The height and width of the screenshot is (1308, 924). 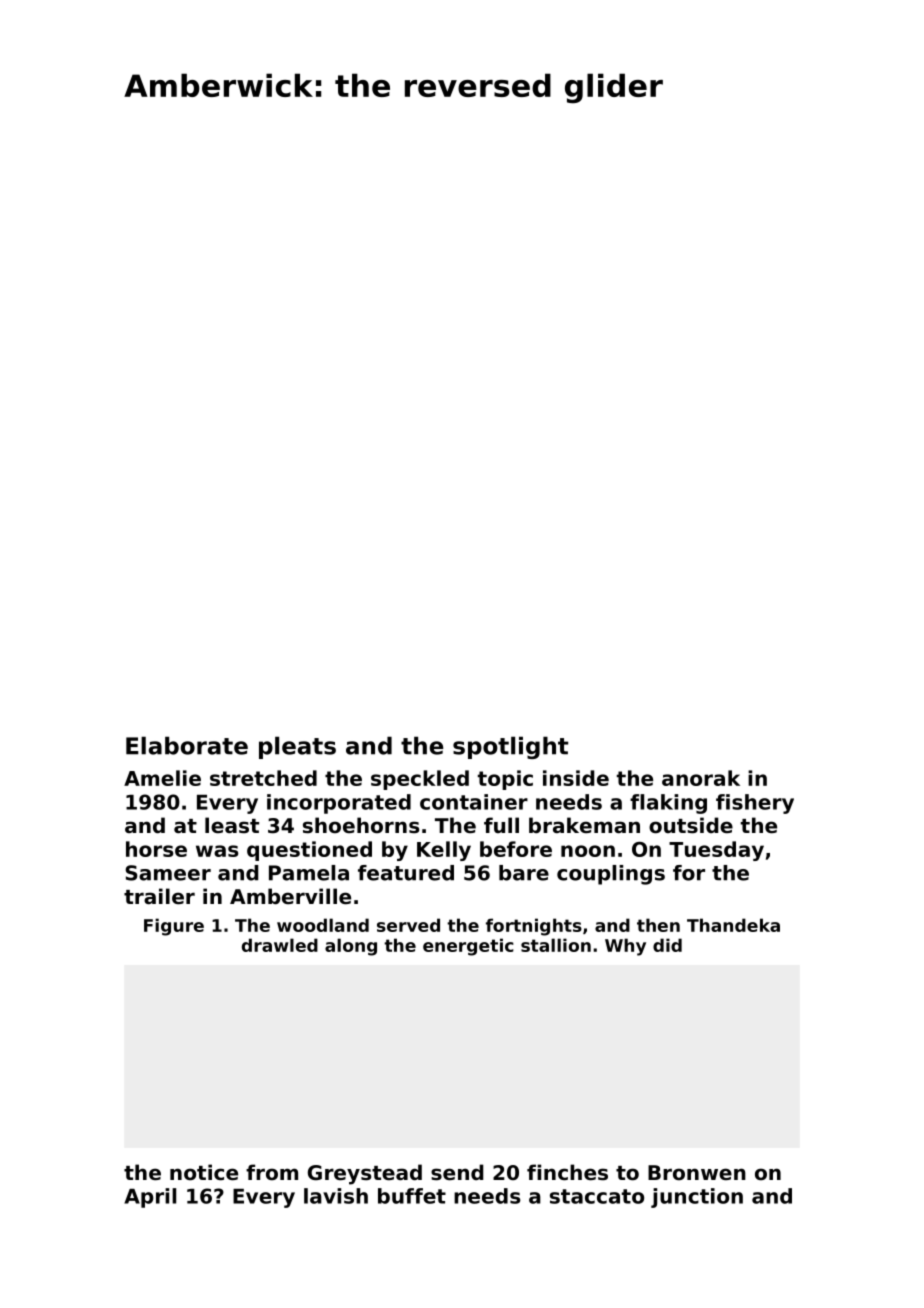 What do you see at coordinates (297, 747) in the screenshot?
I see `pleats` at bounding box center [297, 747].
